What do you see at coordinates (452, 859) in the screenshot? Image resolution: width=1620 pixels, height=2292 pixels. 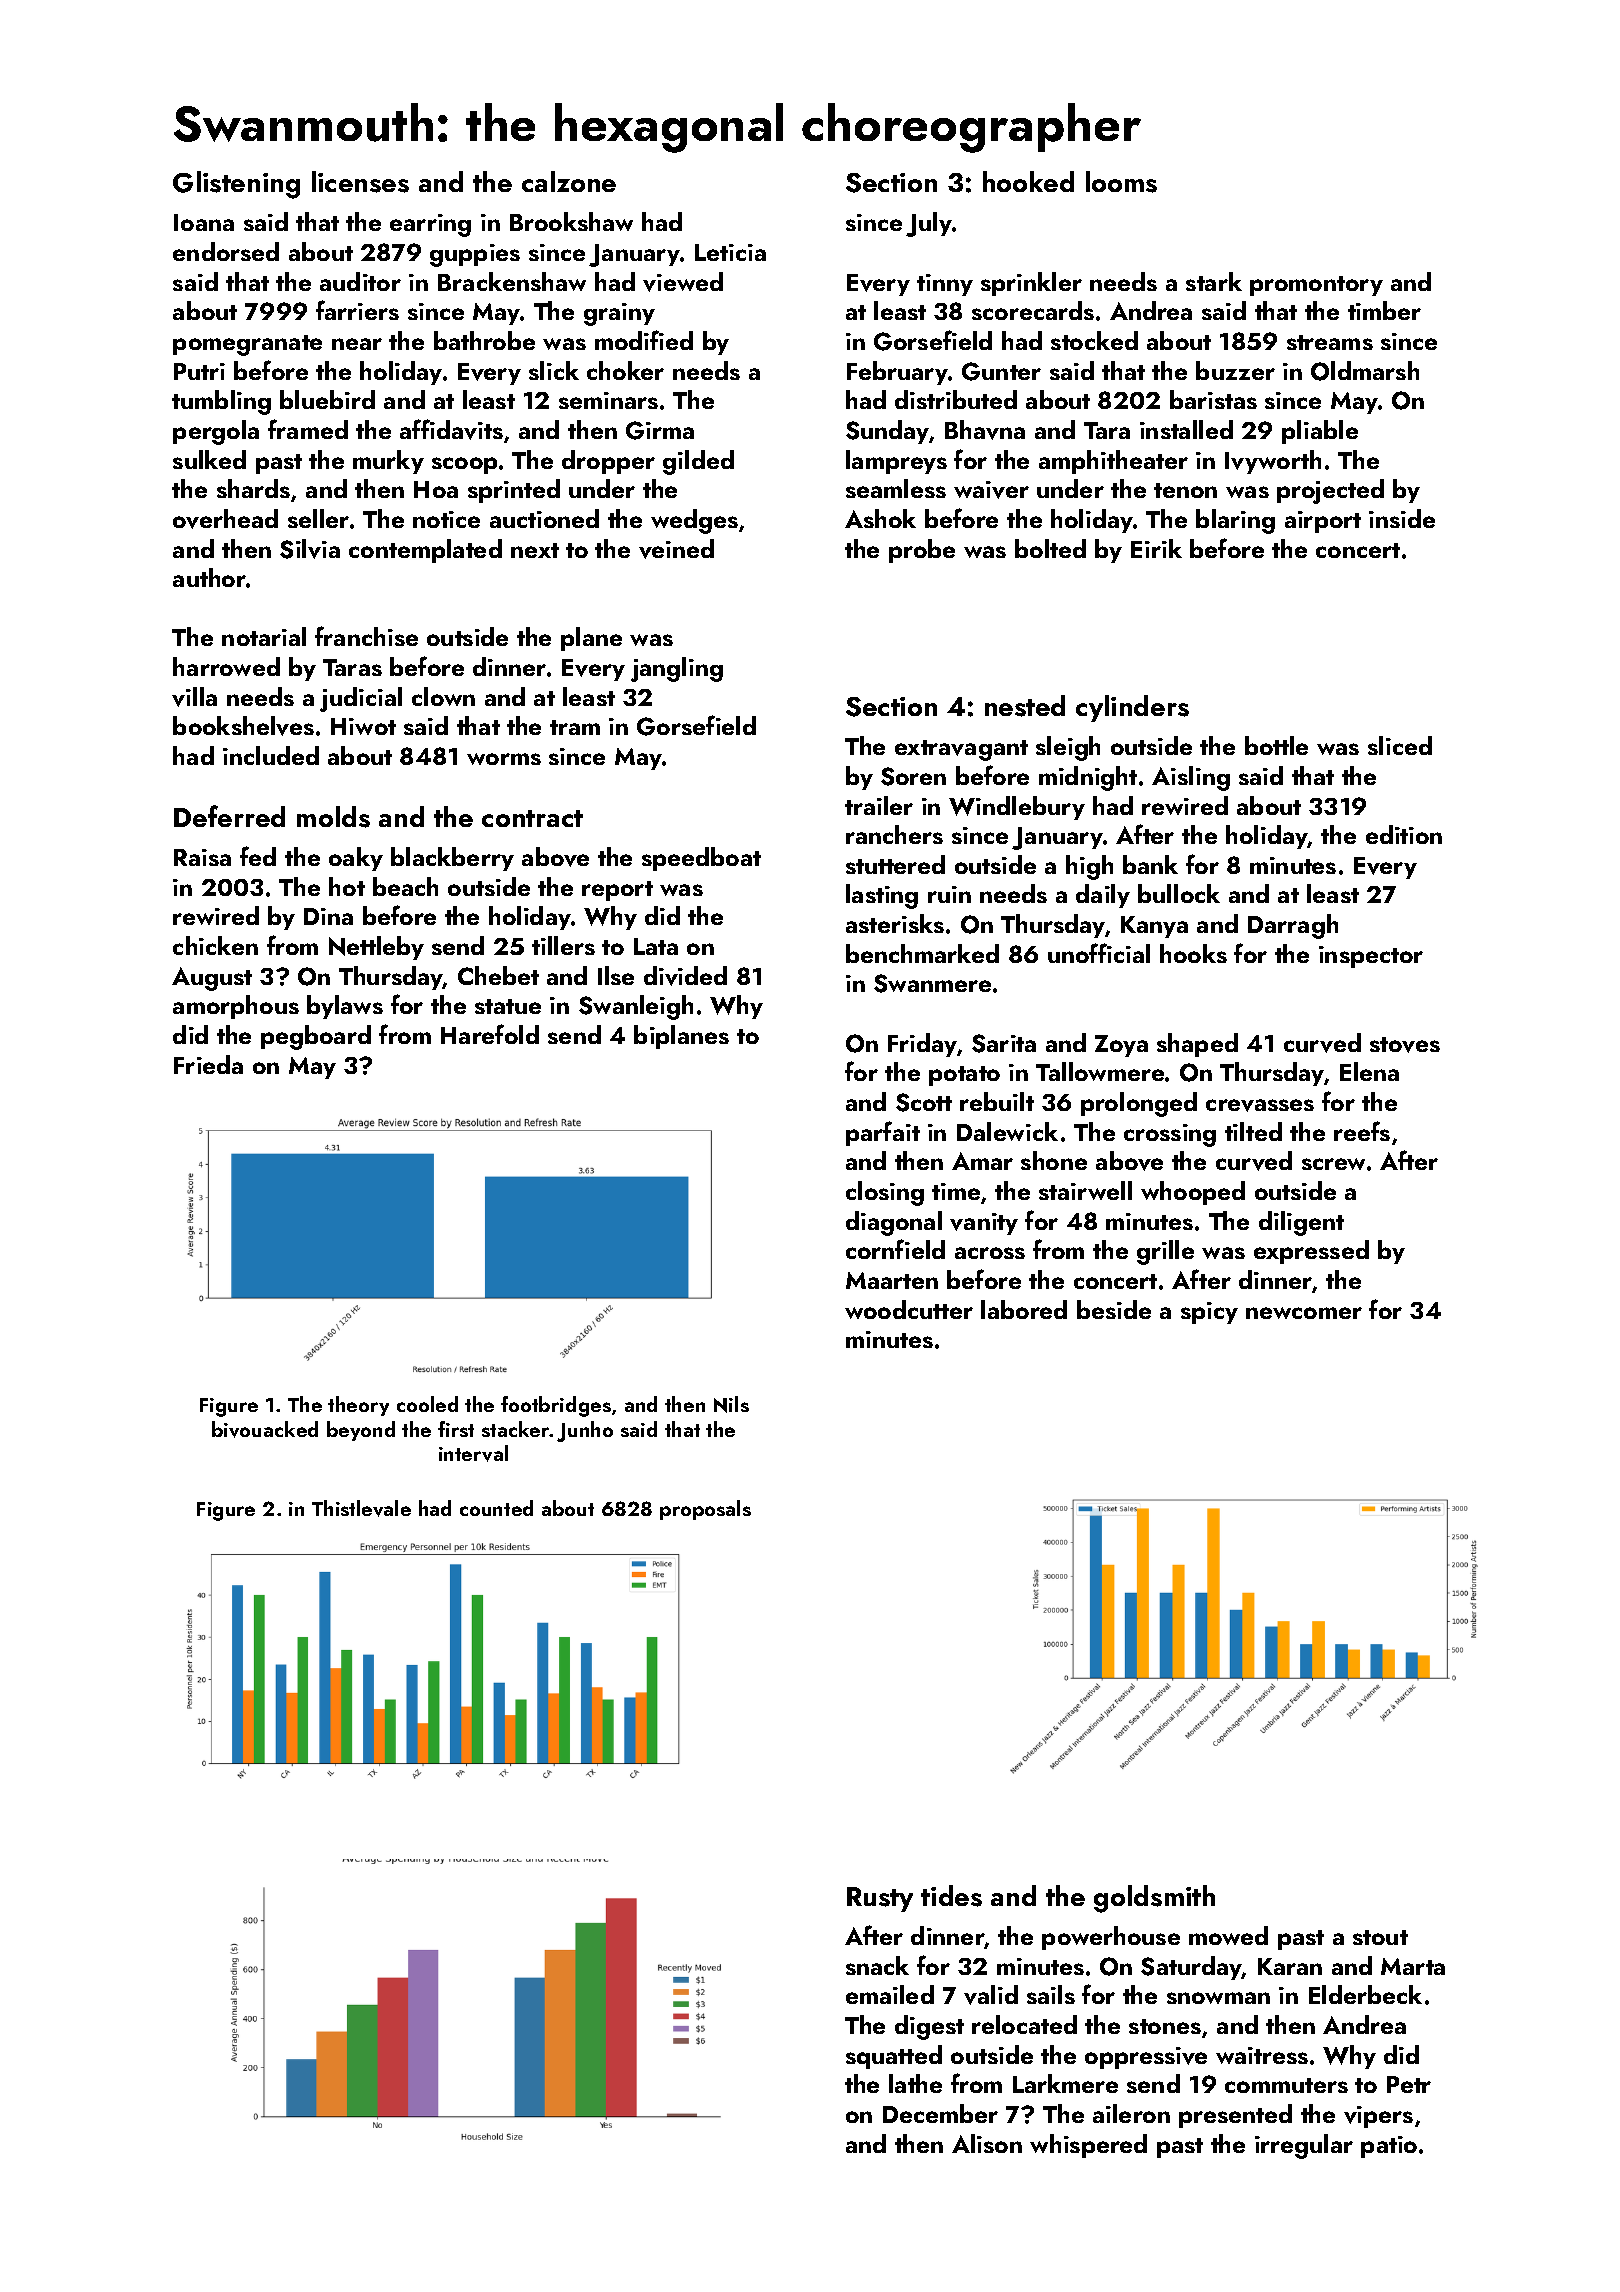 I see `blackberry` at bounding box center [452, 859].
